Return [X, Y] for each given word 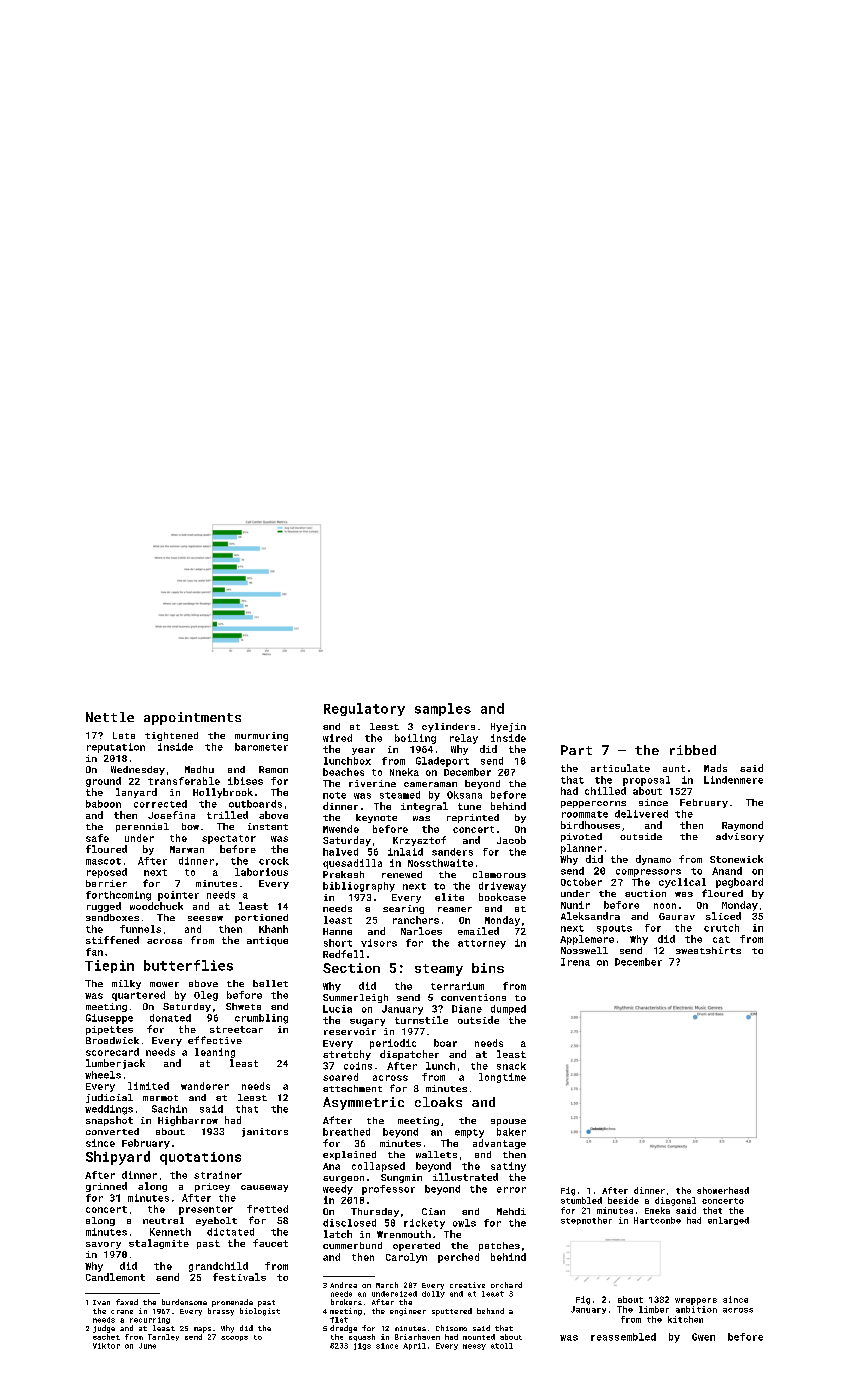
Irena [575, 962]
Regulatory [364, 709]
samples [443, 709]
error [511, 1190]
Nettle [110, 717]
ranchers [416, 920]
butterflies [188, 965]
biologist [260, 1312]
